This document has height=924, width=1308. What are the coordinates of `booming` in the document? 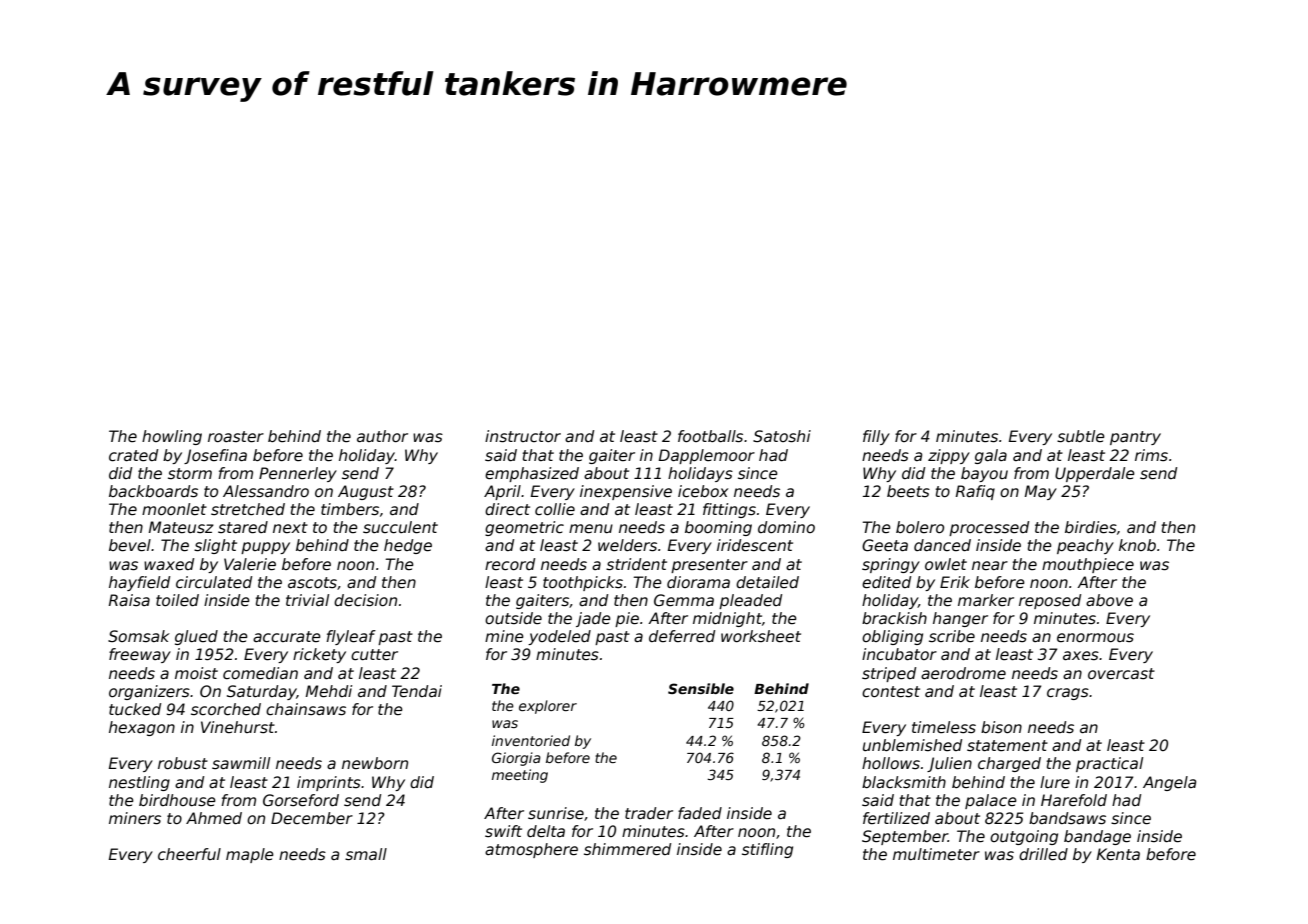 It's located at (718, 528).
